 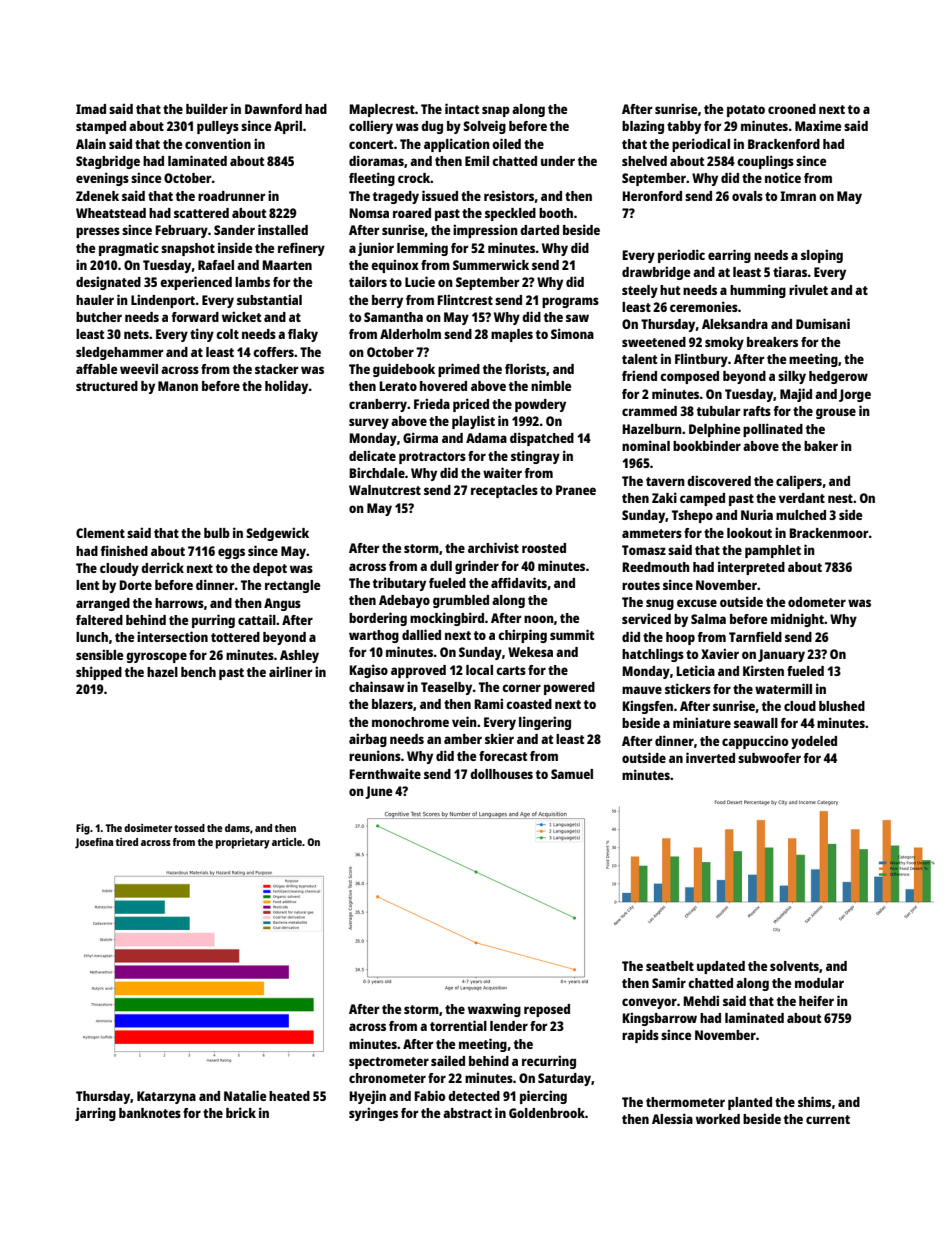 What do you see at coordinates (166, 1097) in the screenshot?
I see `Katarzyna` at bounding box center [166, 1097].
